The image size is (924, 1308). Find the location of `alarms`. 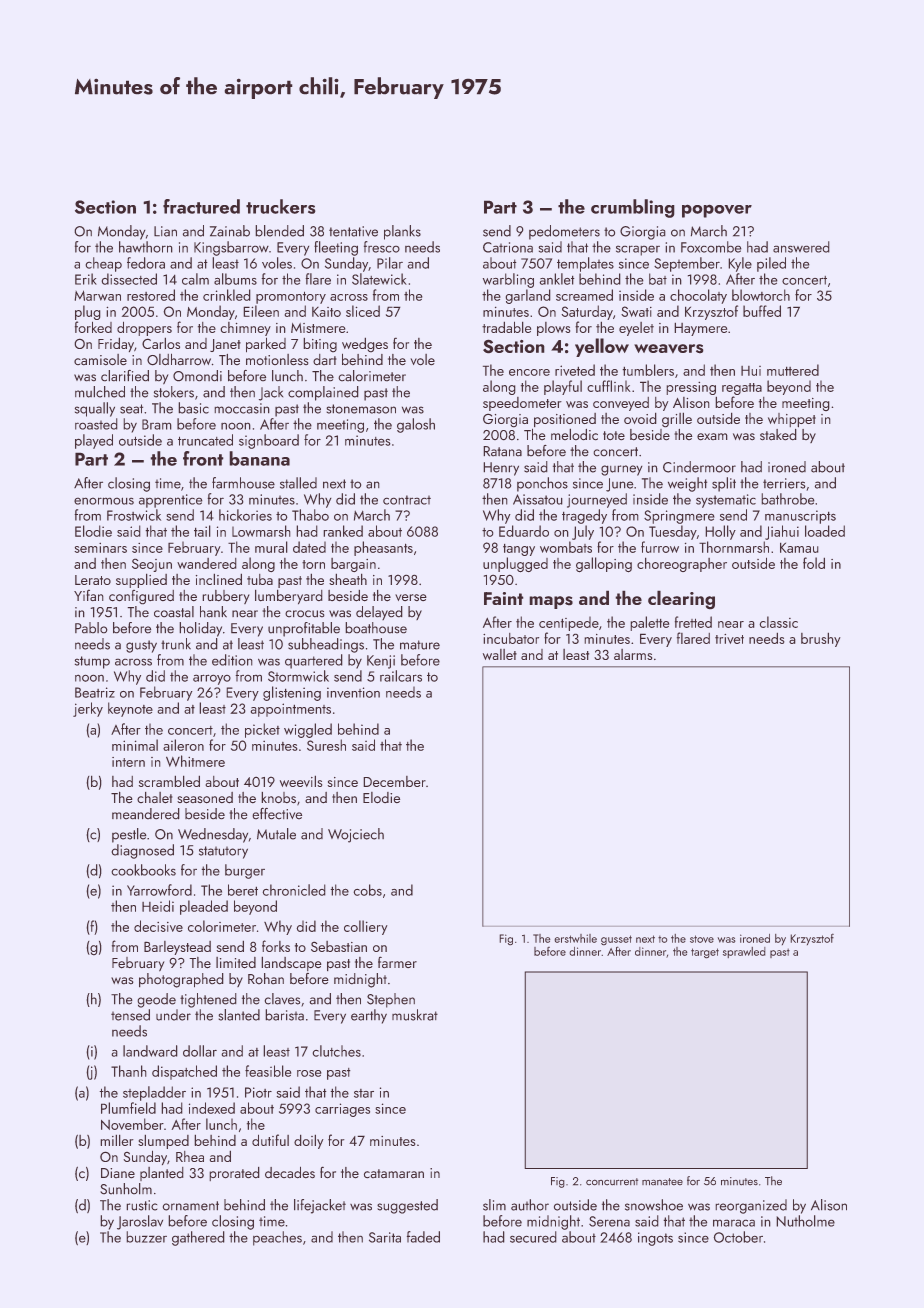

alarms is located at coordinates (633, 654).
